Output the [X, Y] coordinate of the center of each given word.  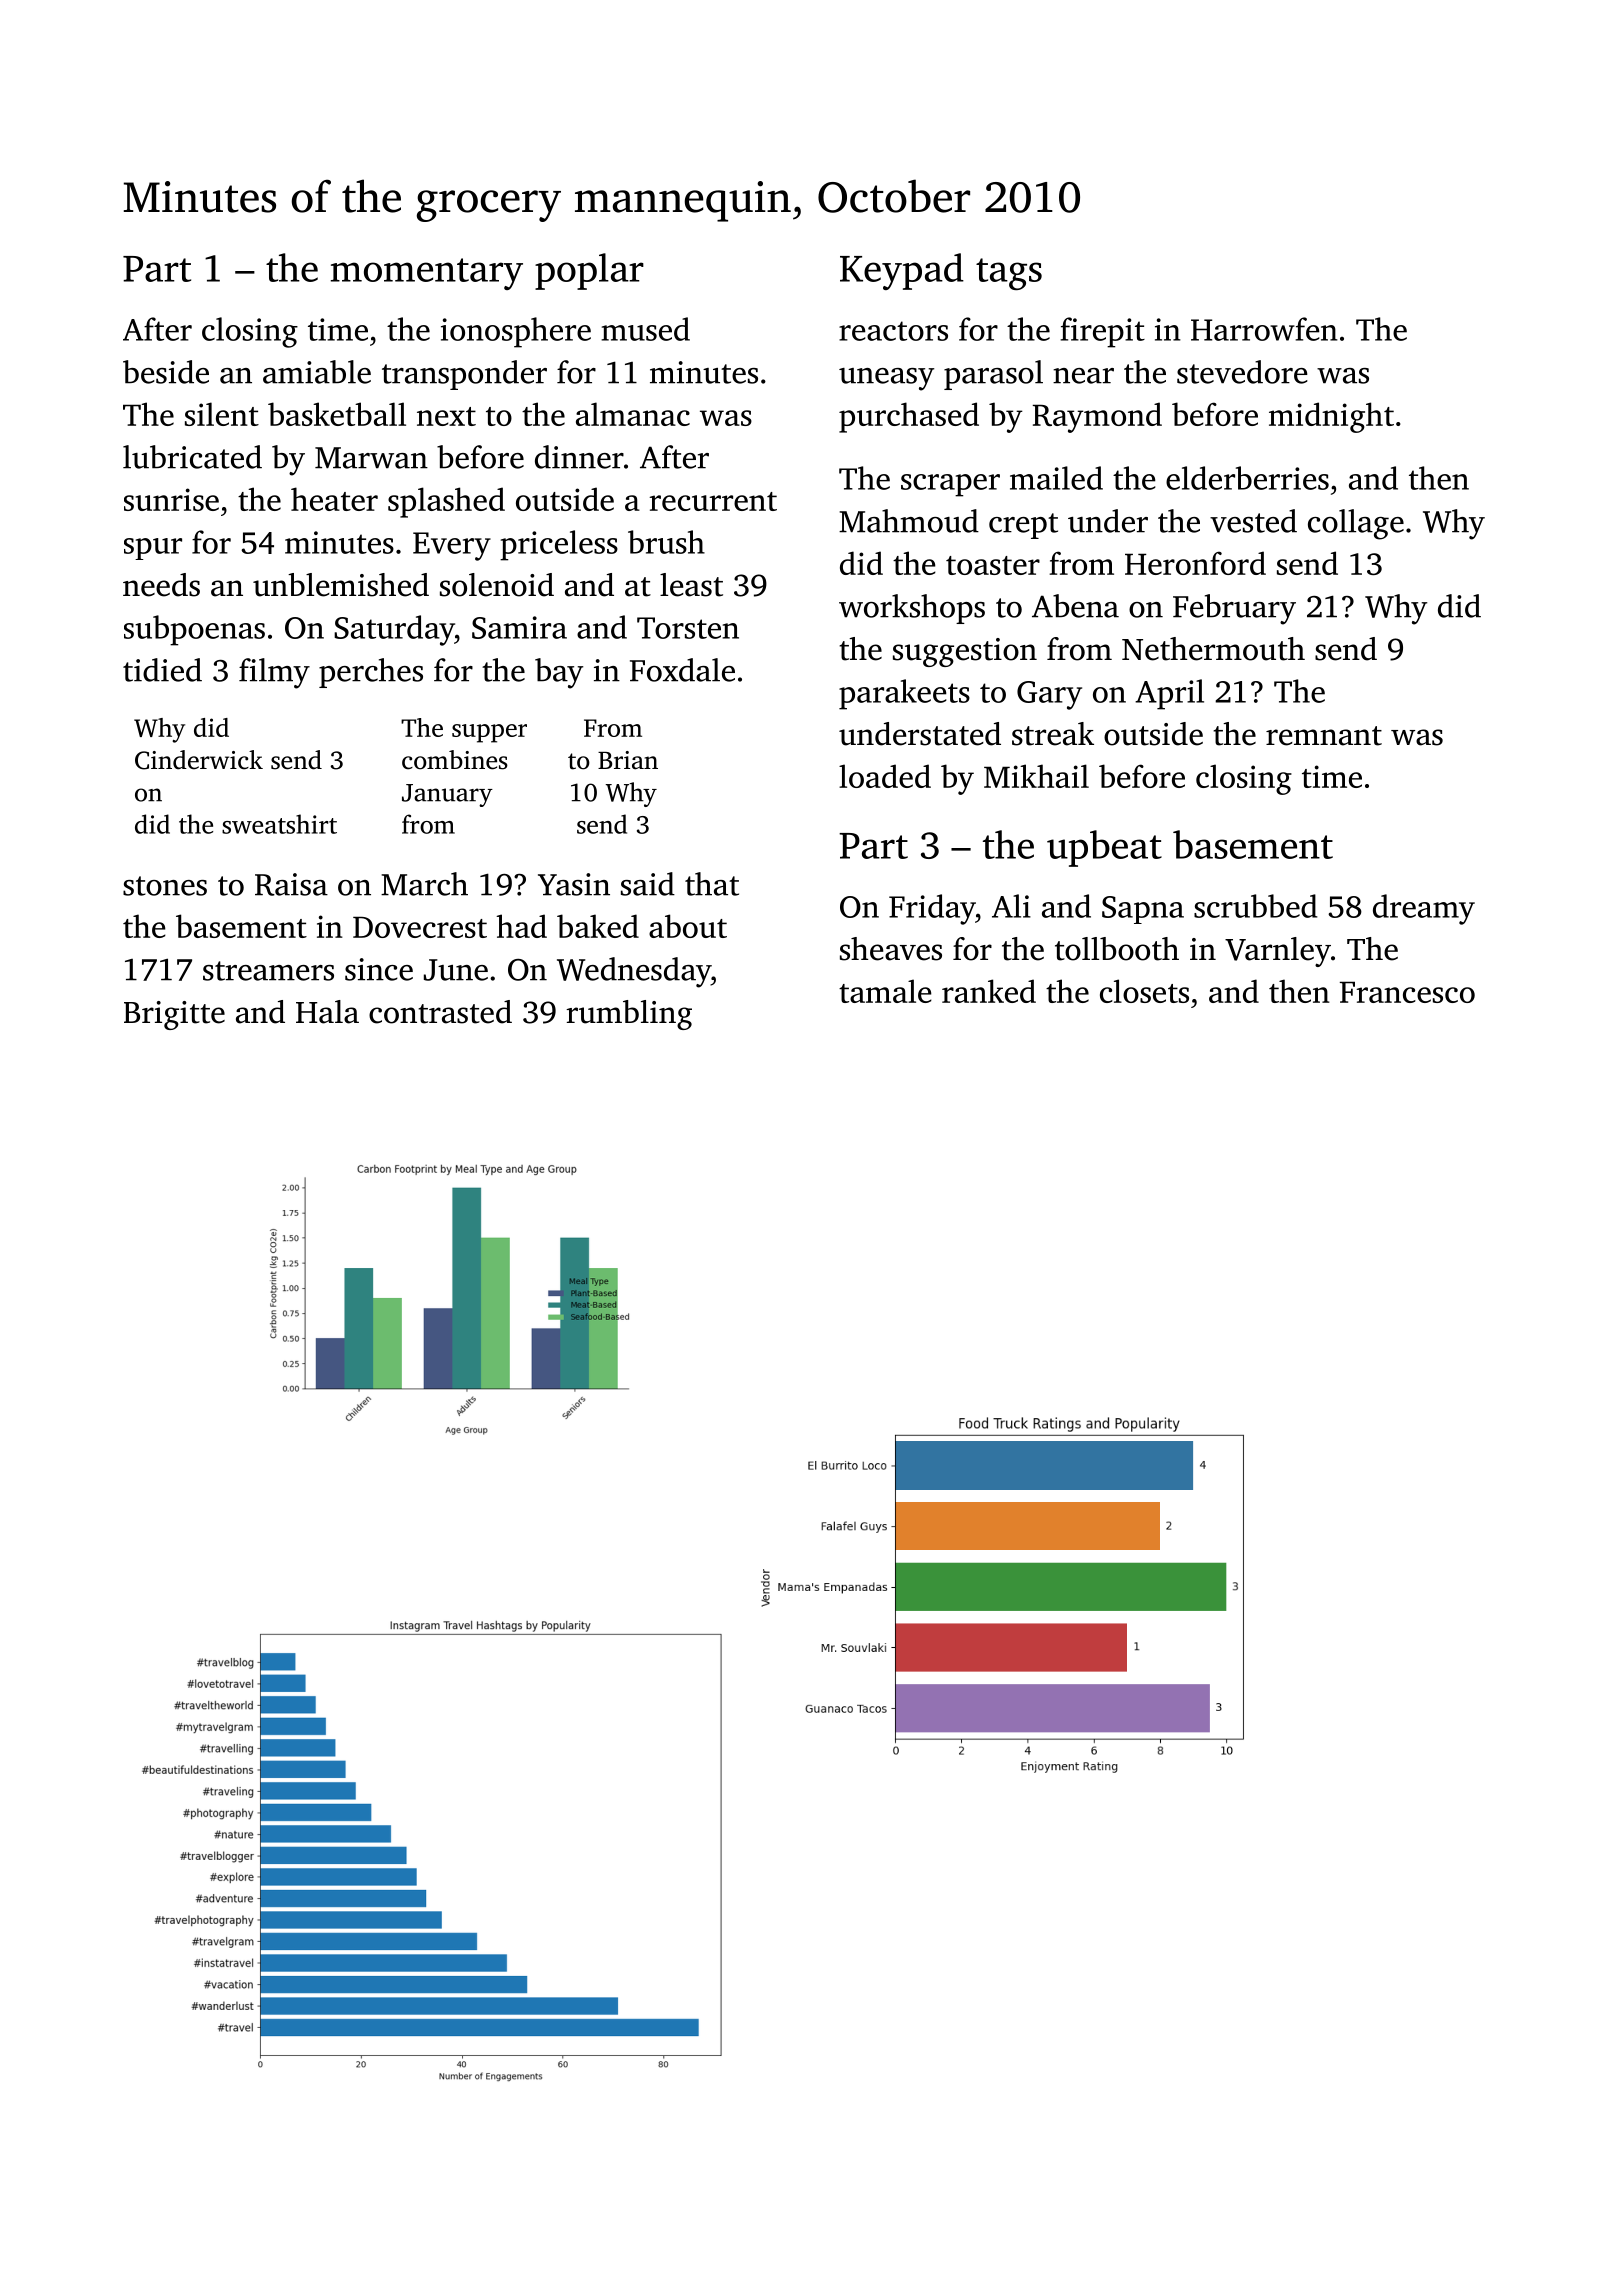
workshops [912, 609]
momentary [427, 274]
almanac [633, 414]
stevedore [1242, 372]
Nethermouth [1213, 649]
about [688, 926]
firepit [1102, 332]
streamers [268, 971]
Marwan [371, 458]
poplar [589, 271]
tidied [162, 670]
